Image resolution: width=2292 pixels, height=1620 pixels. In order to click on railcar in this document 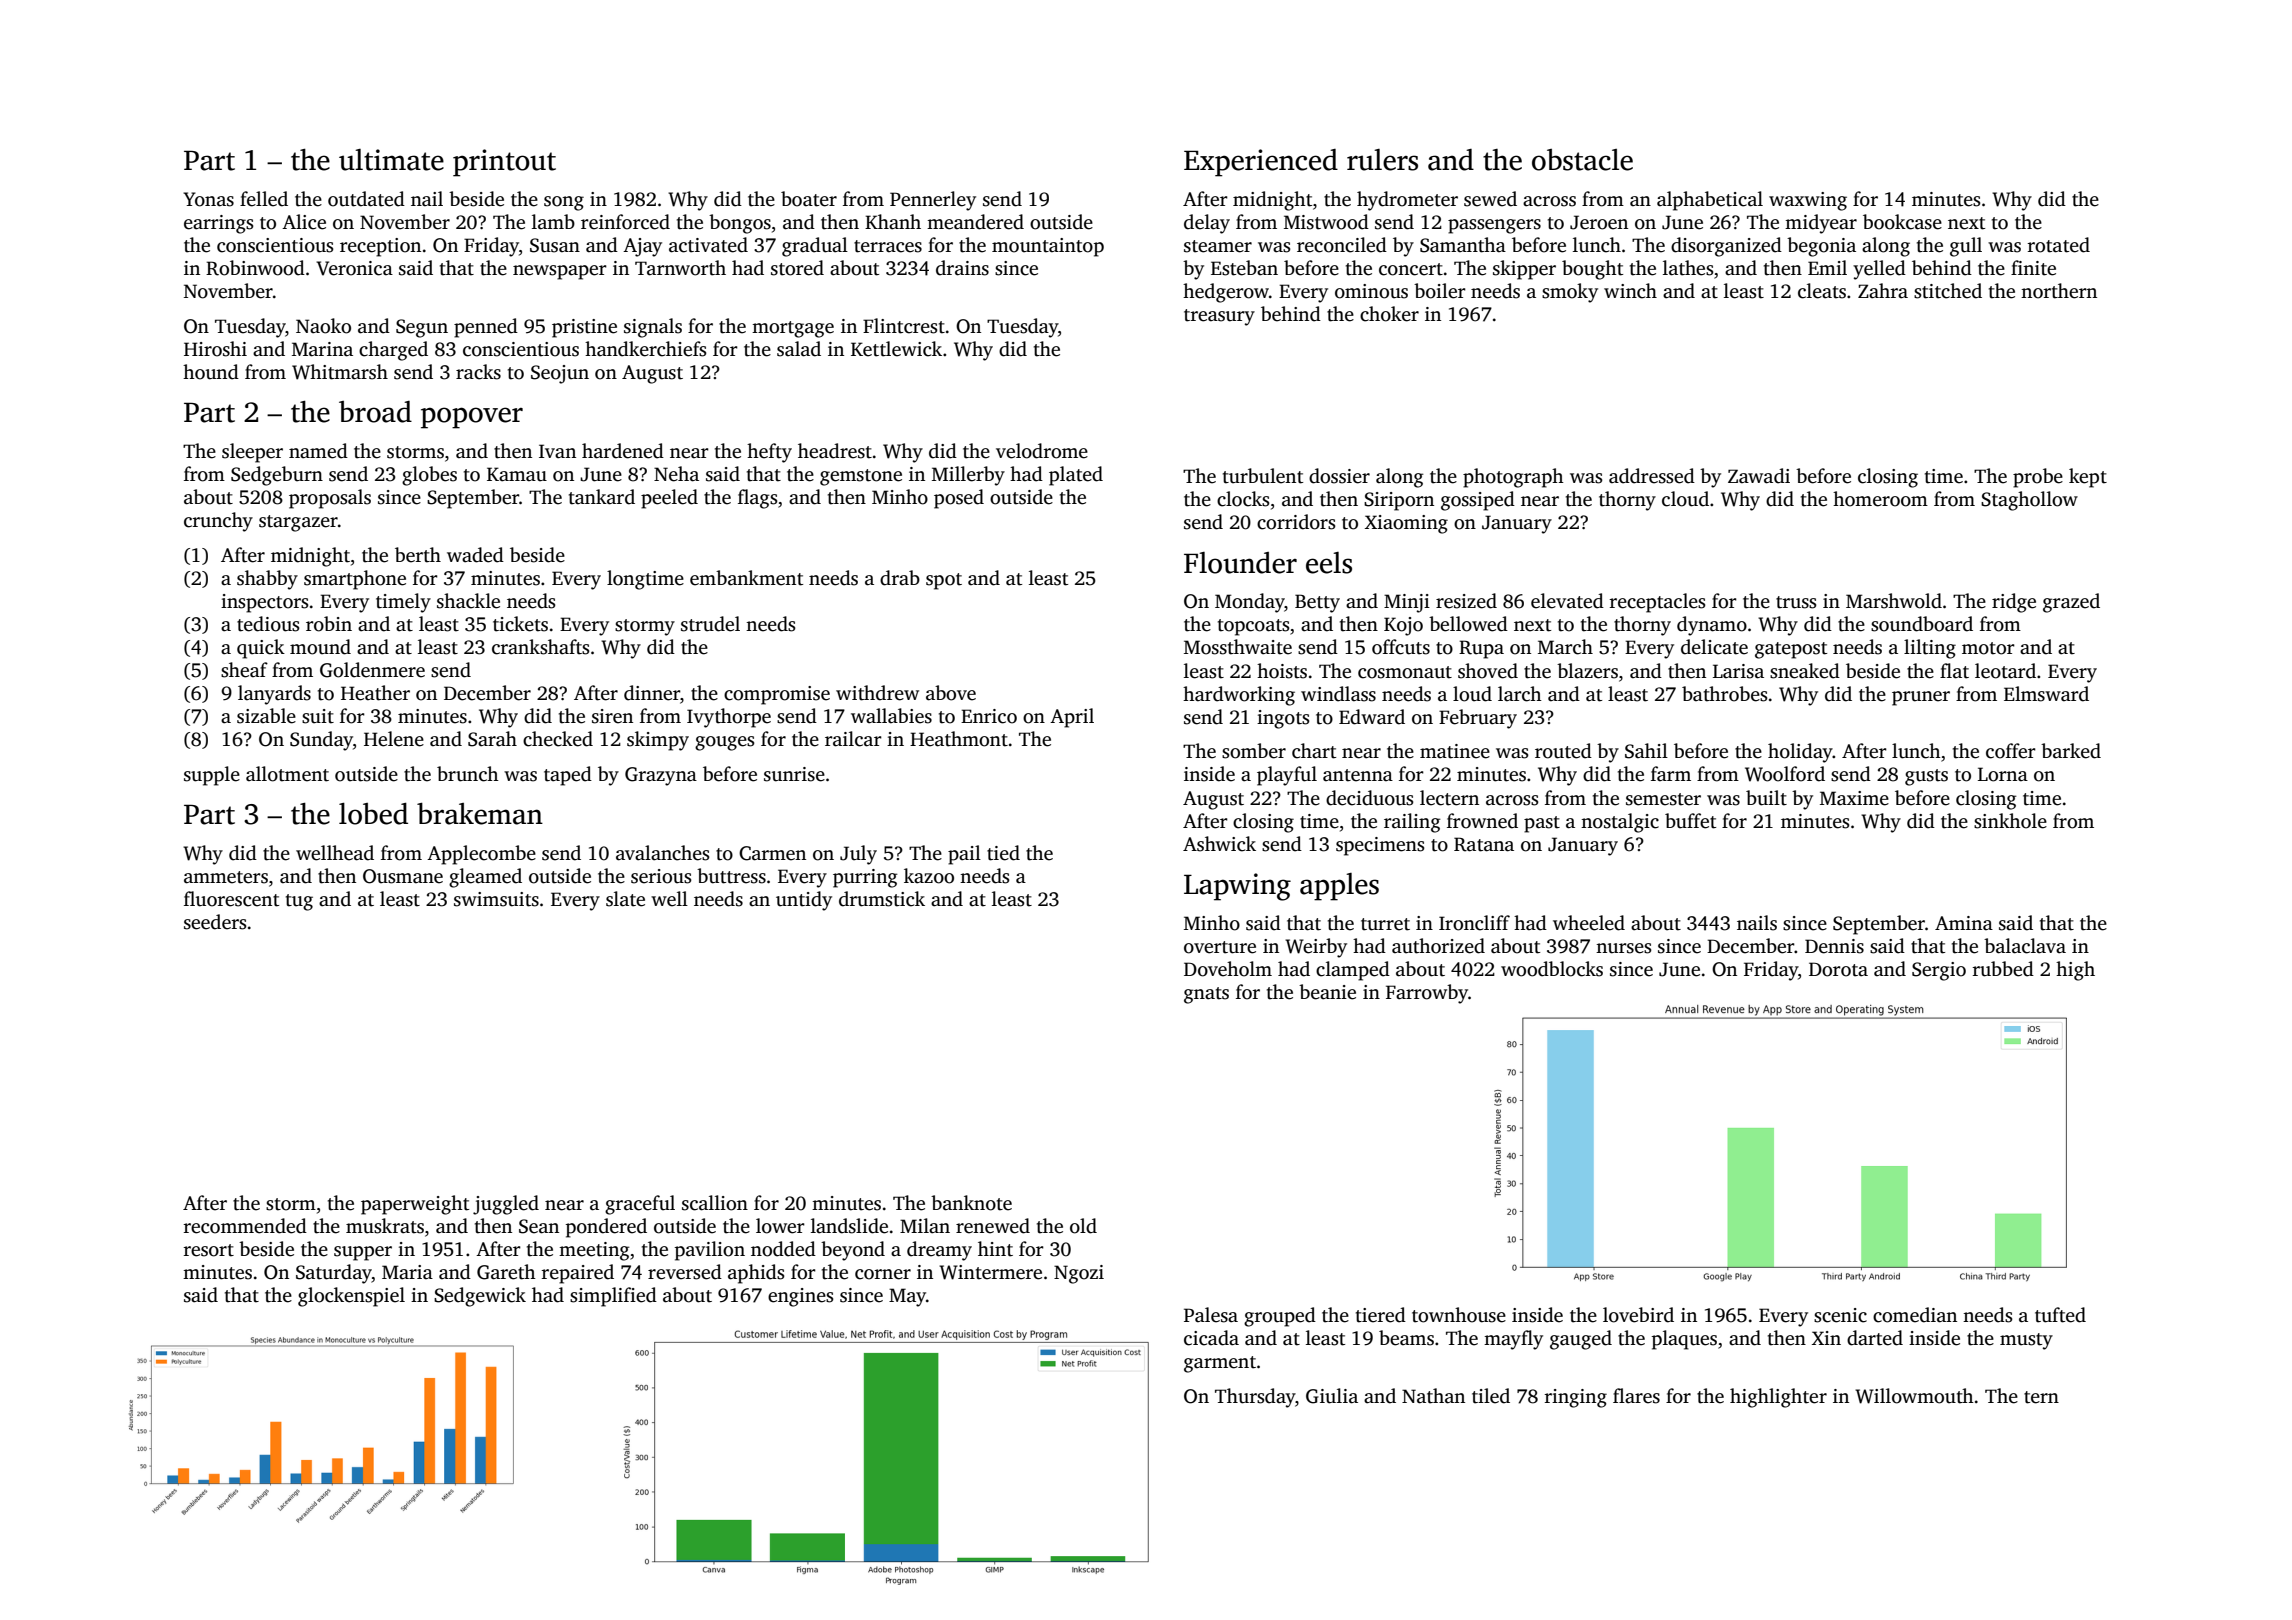, I will do `click(853, 739)`.
